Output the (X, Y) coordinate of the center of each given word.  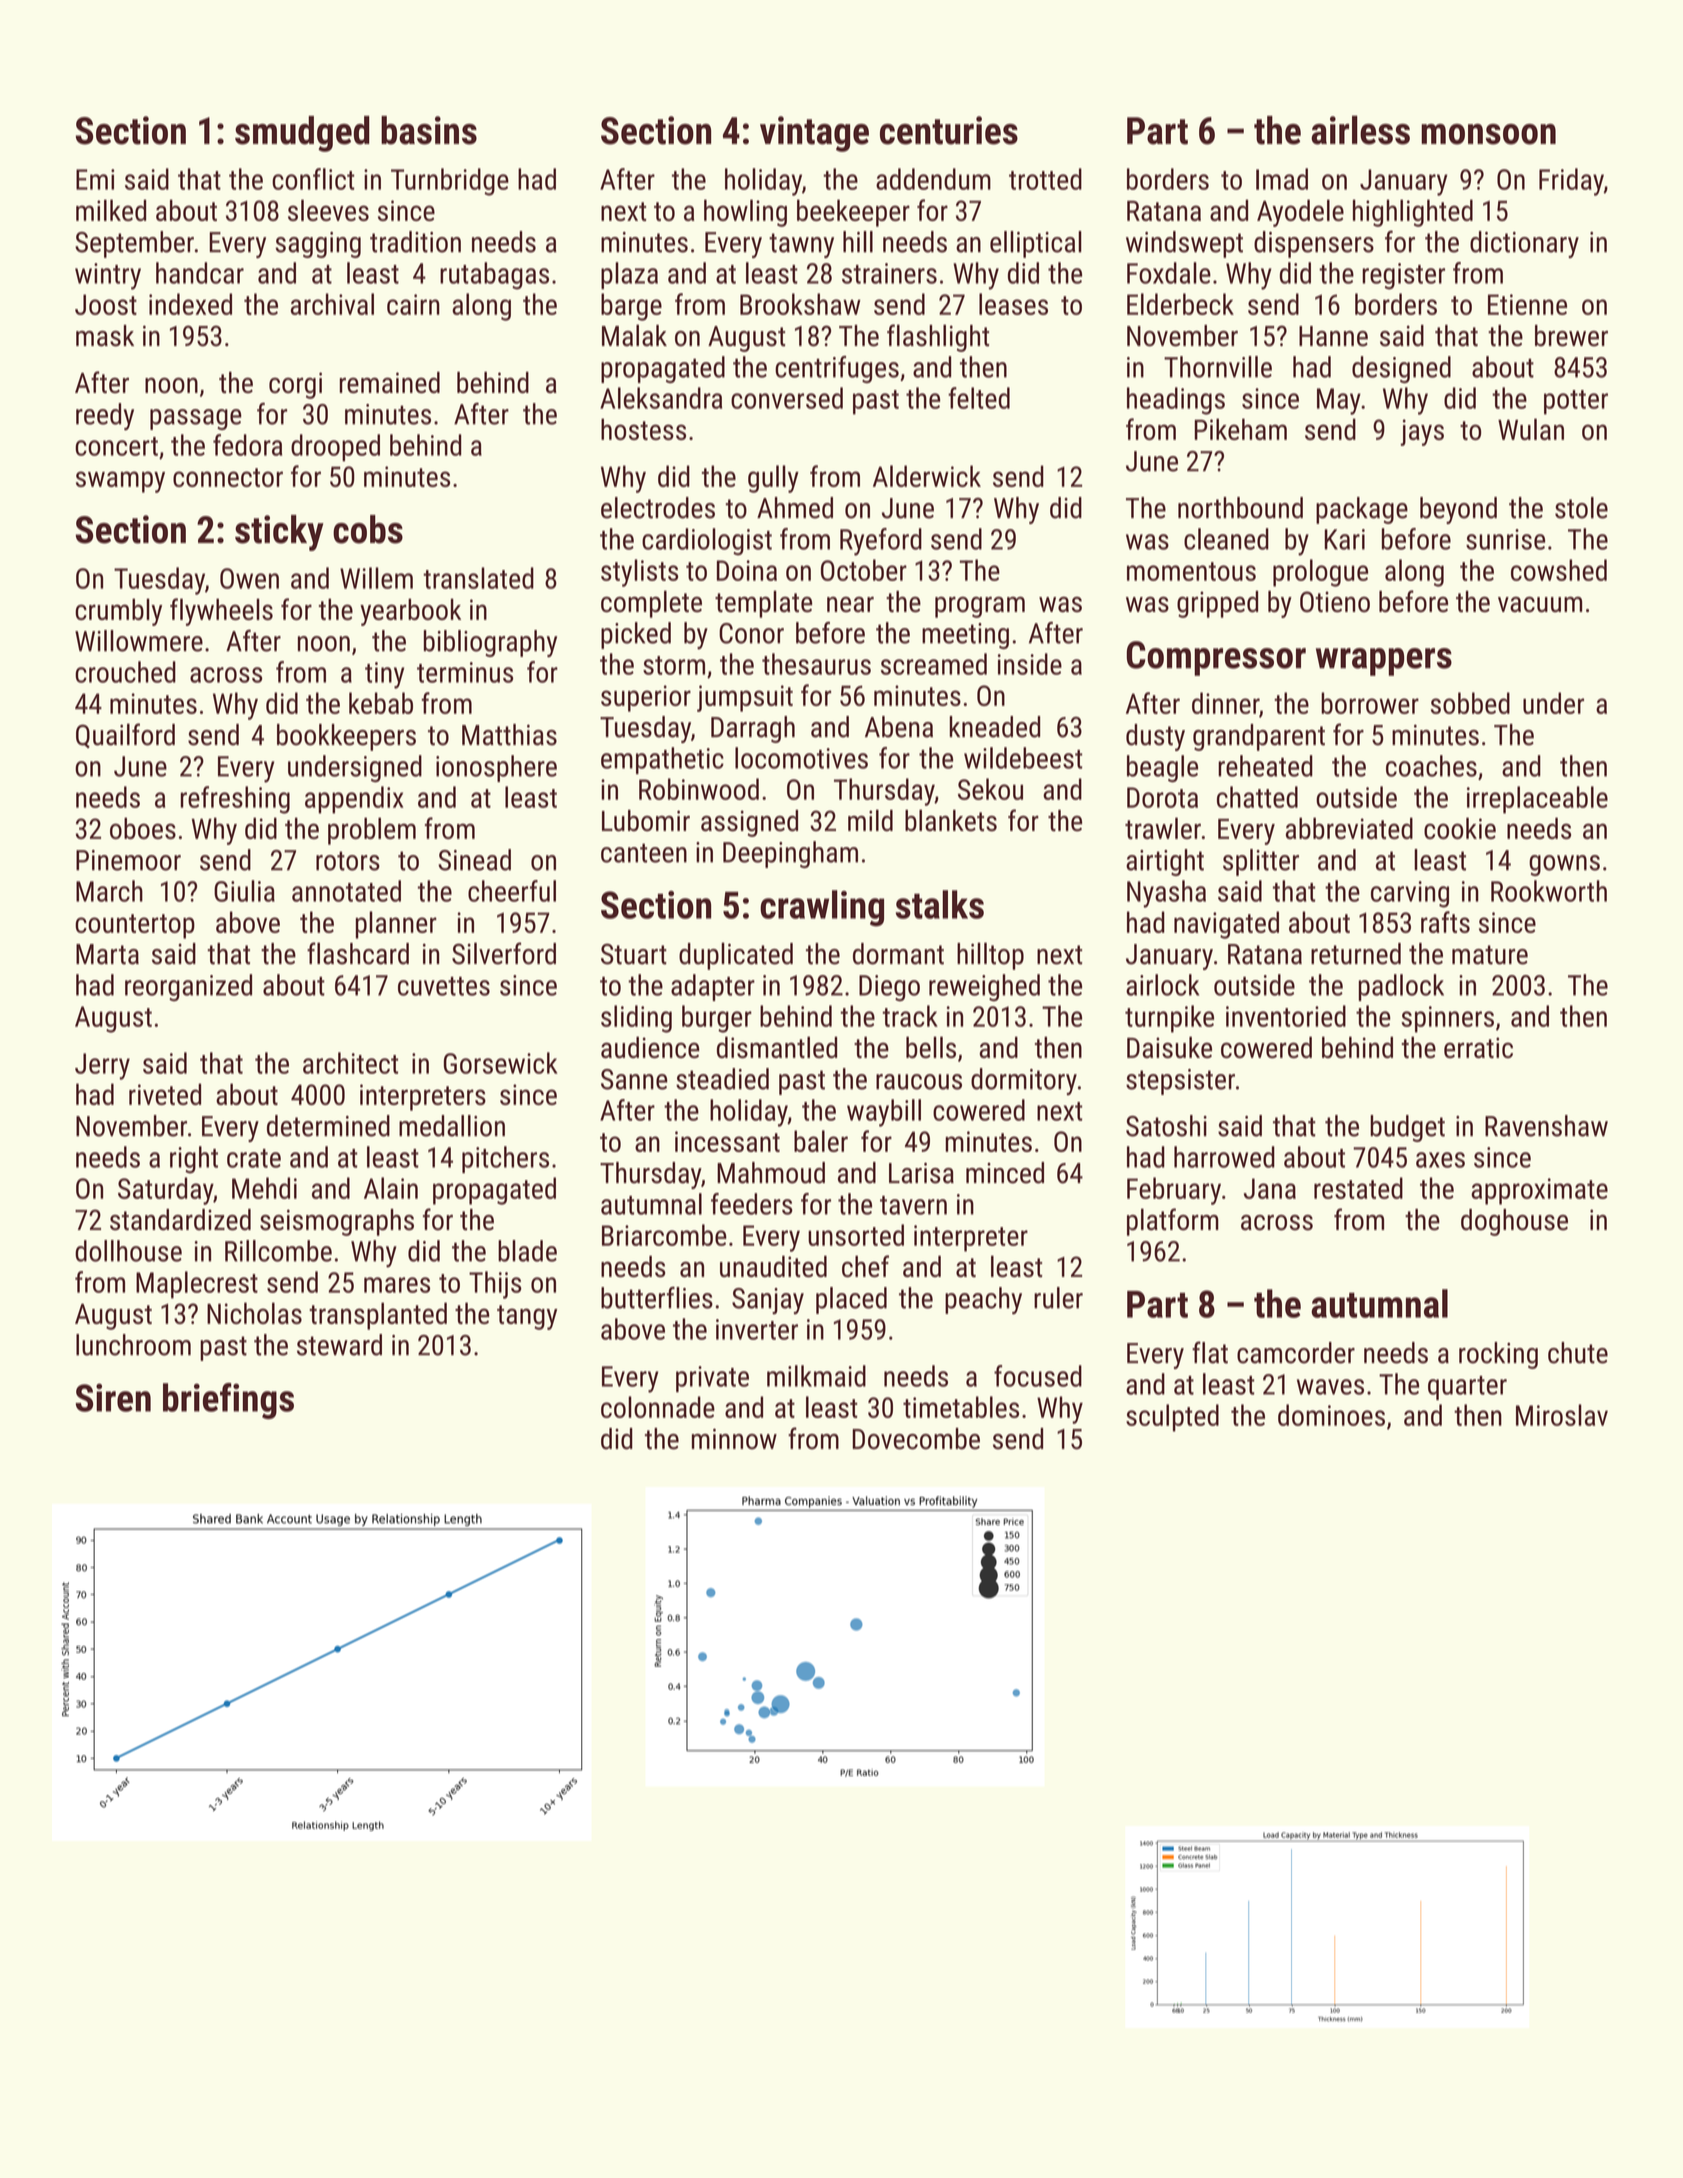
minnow (734, 1439)
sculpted (1172, 1418)
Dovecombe (916, 1439)
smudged (302, 134)
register (1403, 276)
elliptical (1036, 244)
